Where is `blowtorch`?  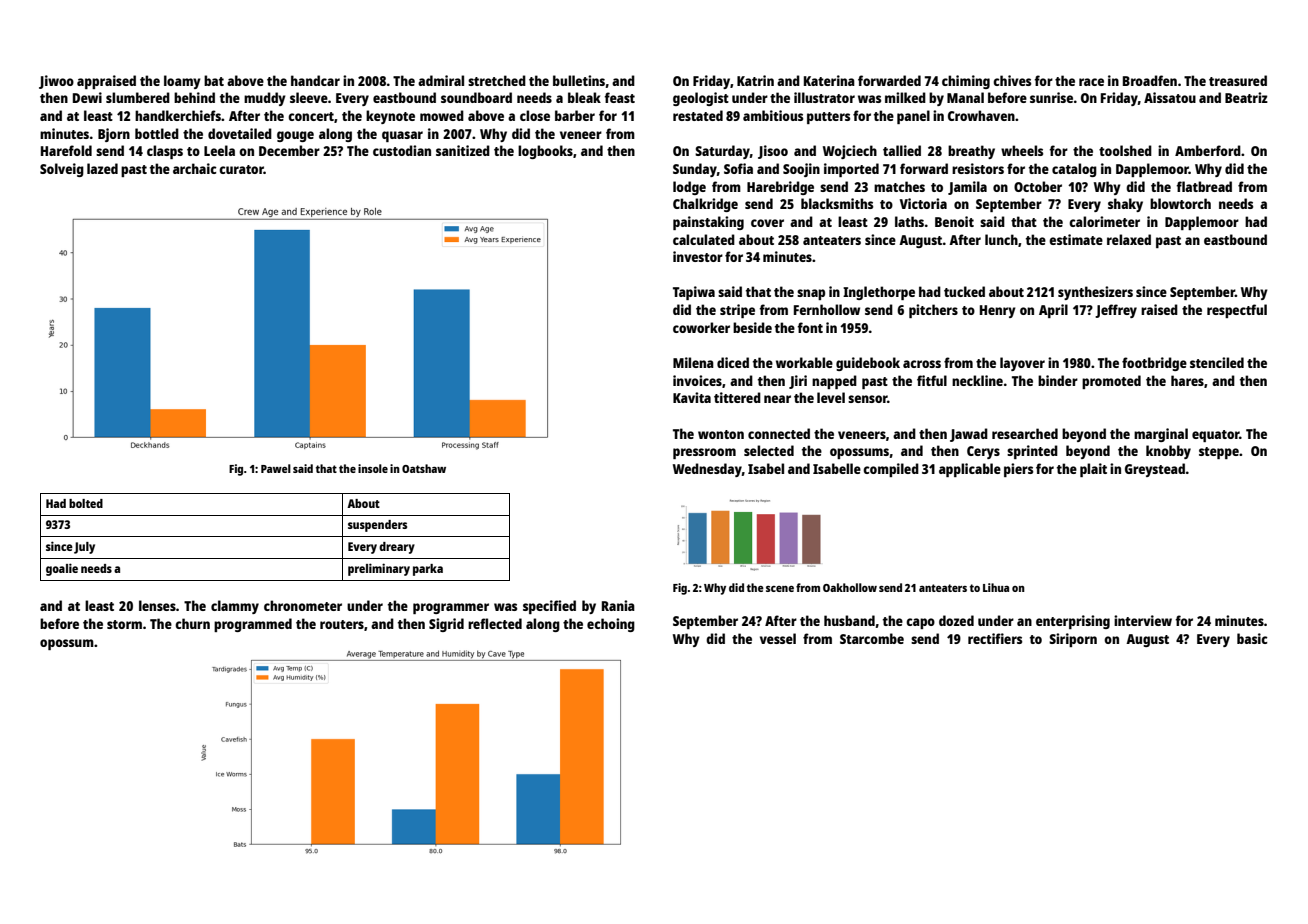
blowtorch is located at coordinates (1180, 203).
